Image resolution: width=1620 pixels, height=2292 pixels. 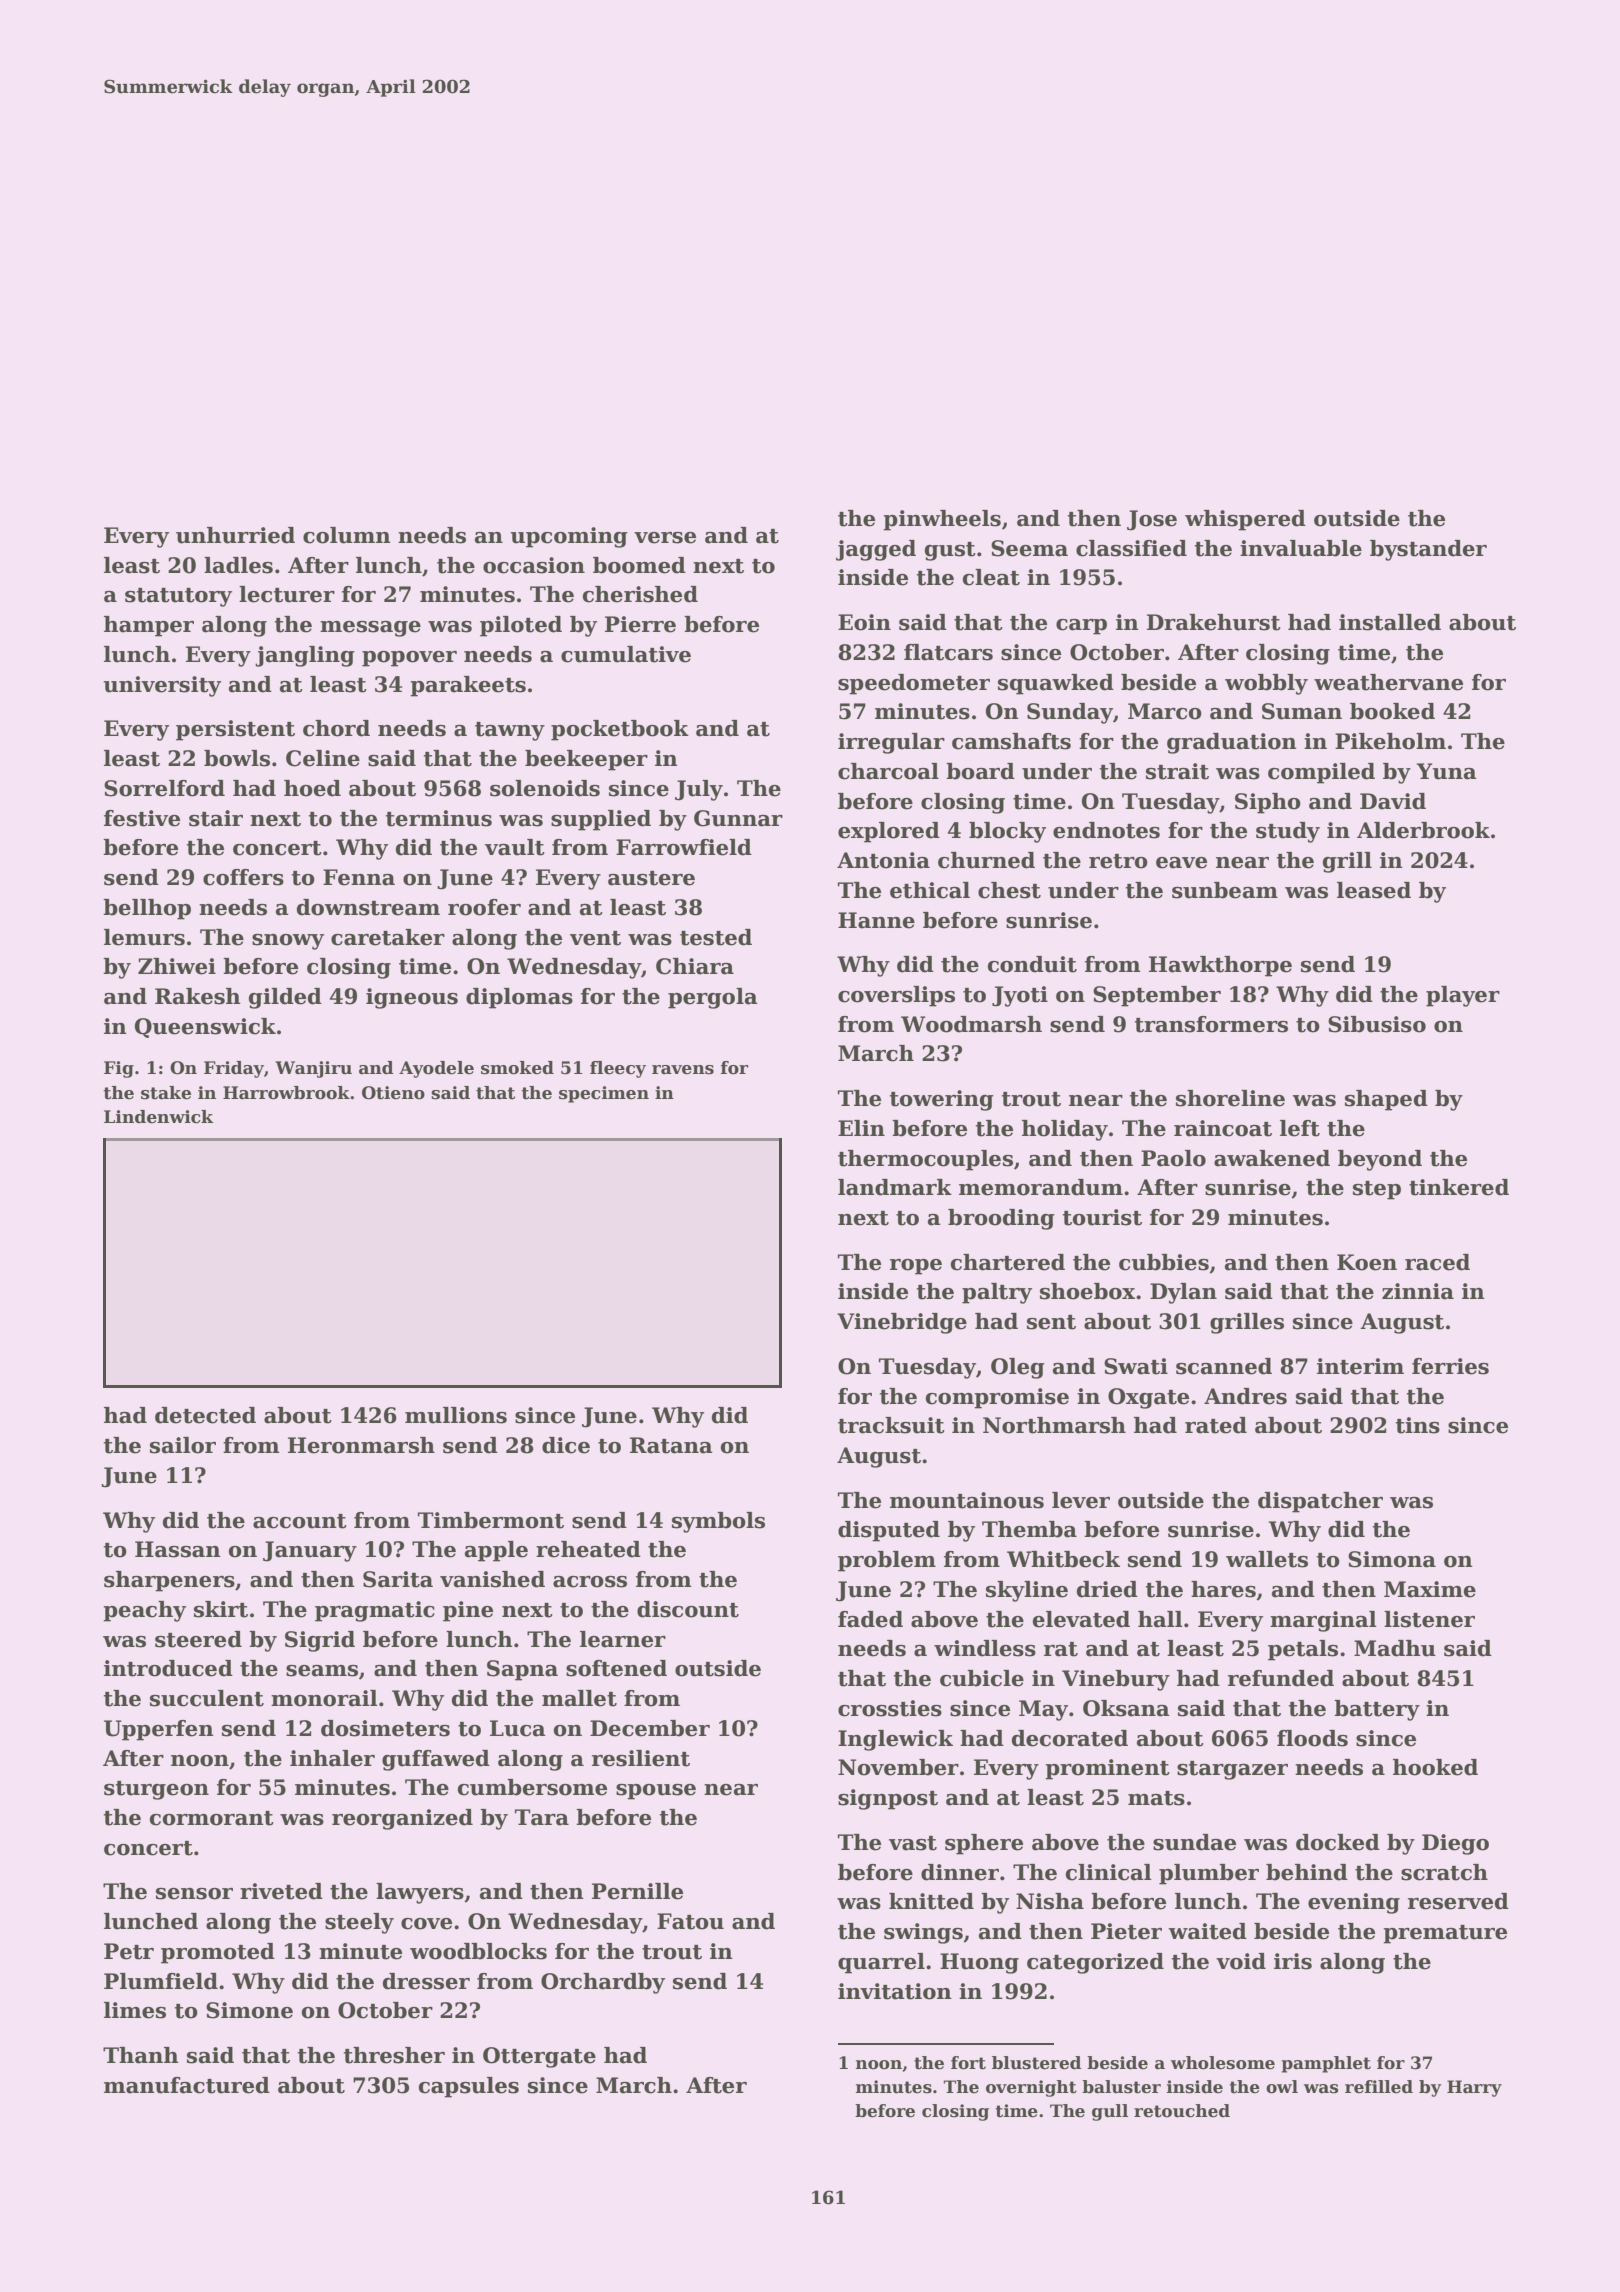 I want to click on problem, so click(x=887, y=1561).
